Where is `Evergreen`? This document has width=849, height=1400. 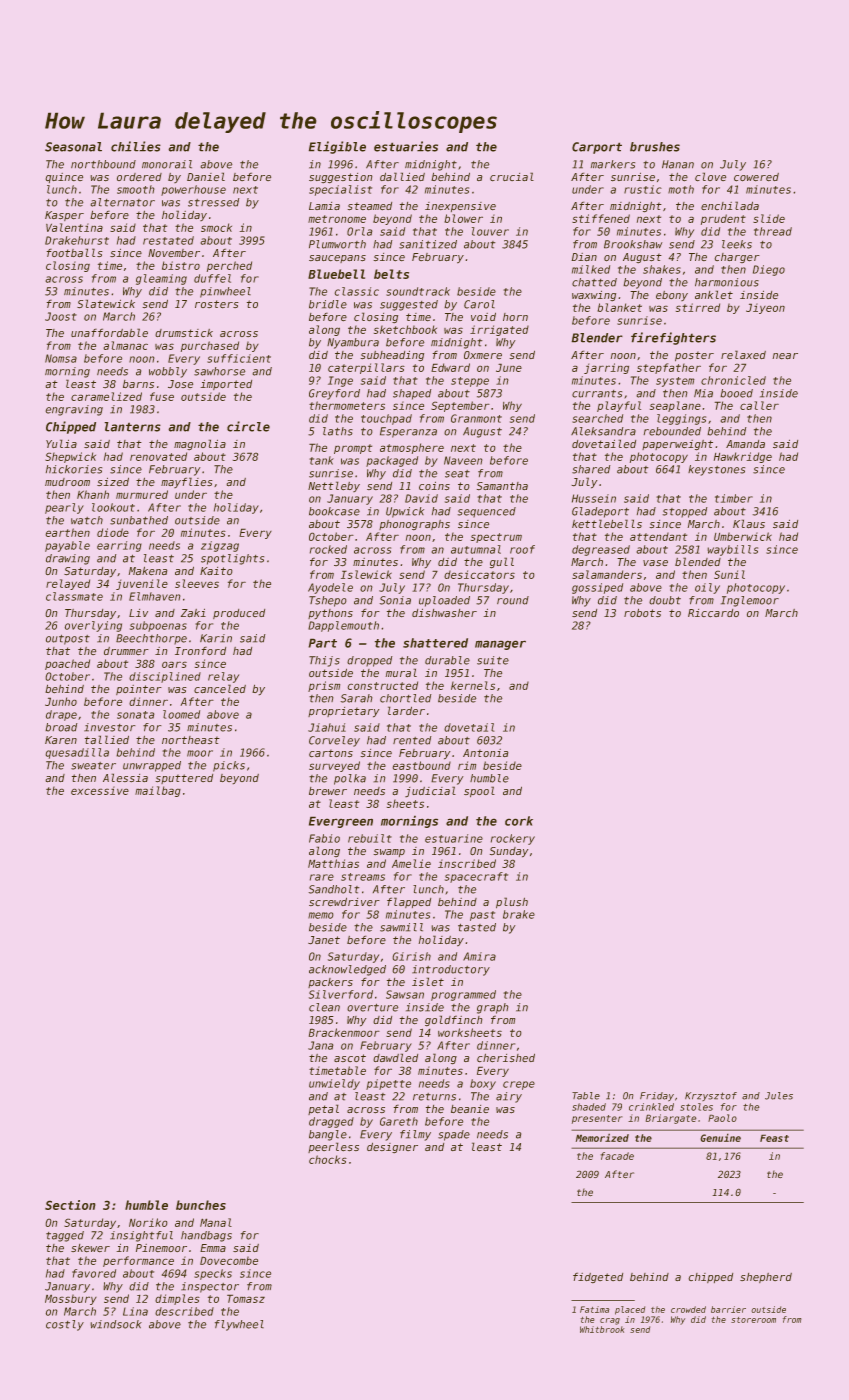
Evergreen is located at coordinates (341, 822).
